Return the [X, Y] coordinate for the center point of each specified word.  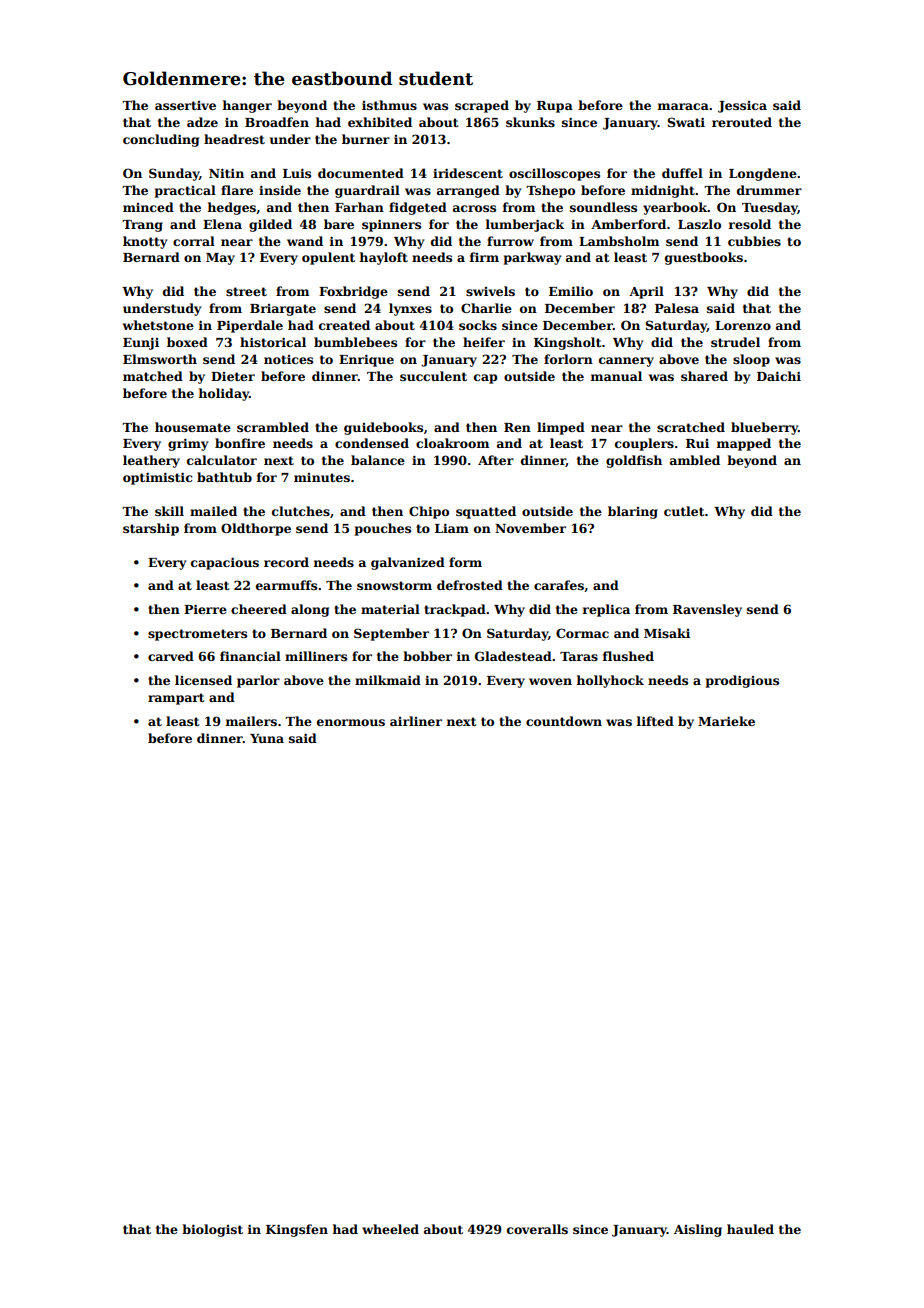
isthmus [389, 105]
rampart [176, 699]
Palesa [677, 308]
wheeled [390, 1229]
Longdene [763, 174]
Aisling [698, 1230]
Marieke [726, 721]
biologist [212, 1230]
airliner [416, 721]
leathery [151, 461]
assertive [185, 105]
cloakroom [452, 443]
